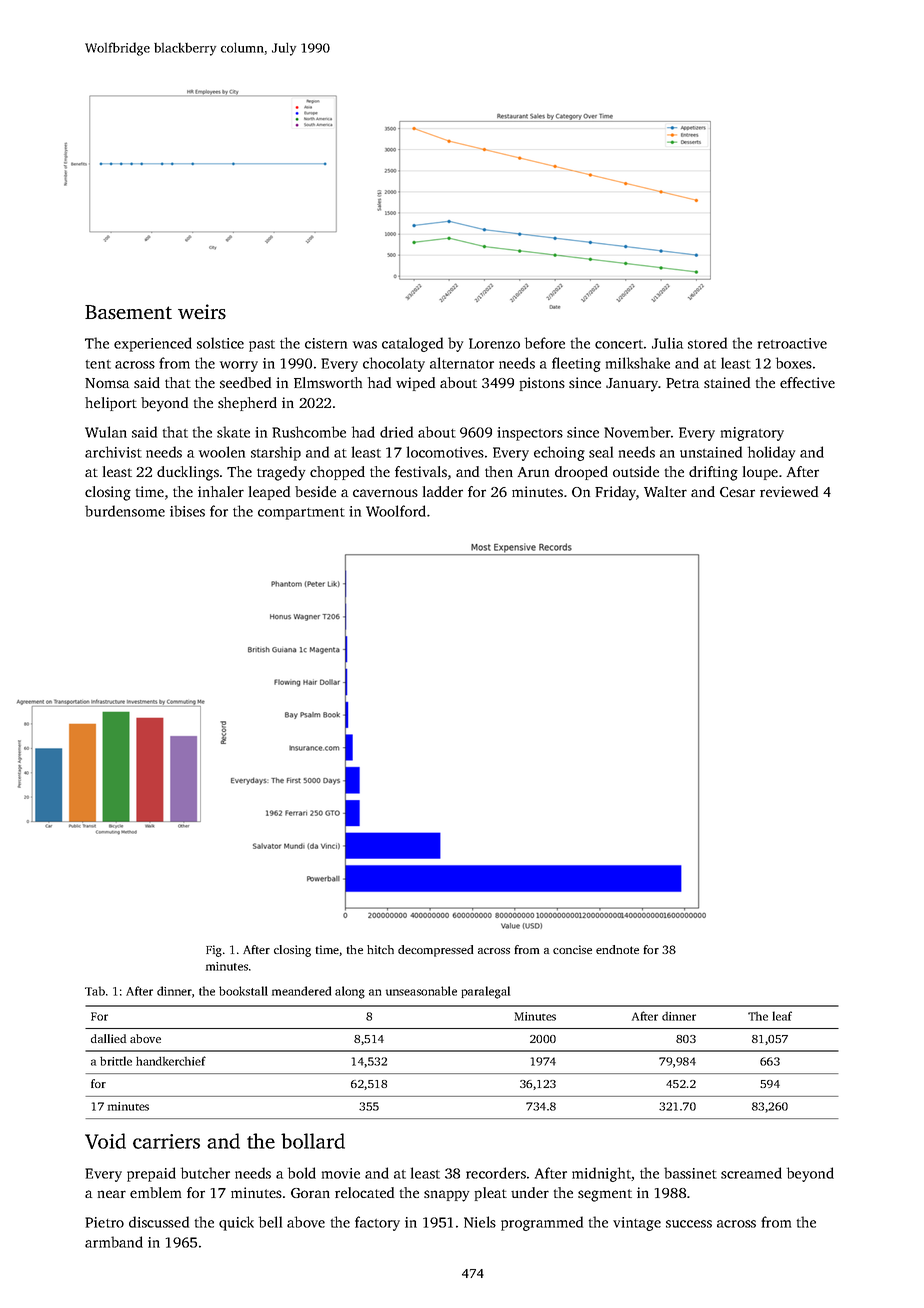 This document has height=1308, width=924. What do you see at coordinates (205, 1173) in the document?
I see `butcher` at bounding box center [205, 1173].
